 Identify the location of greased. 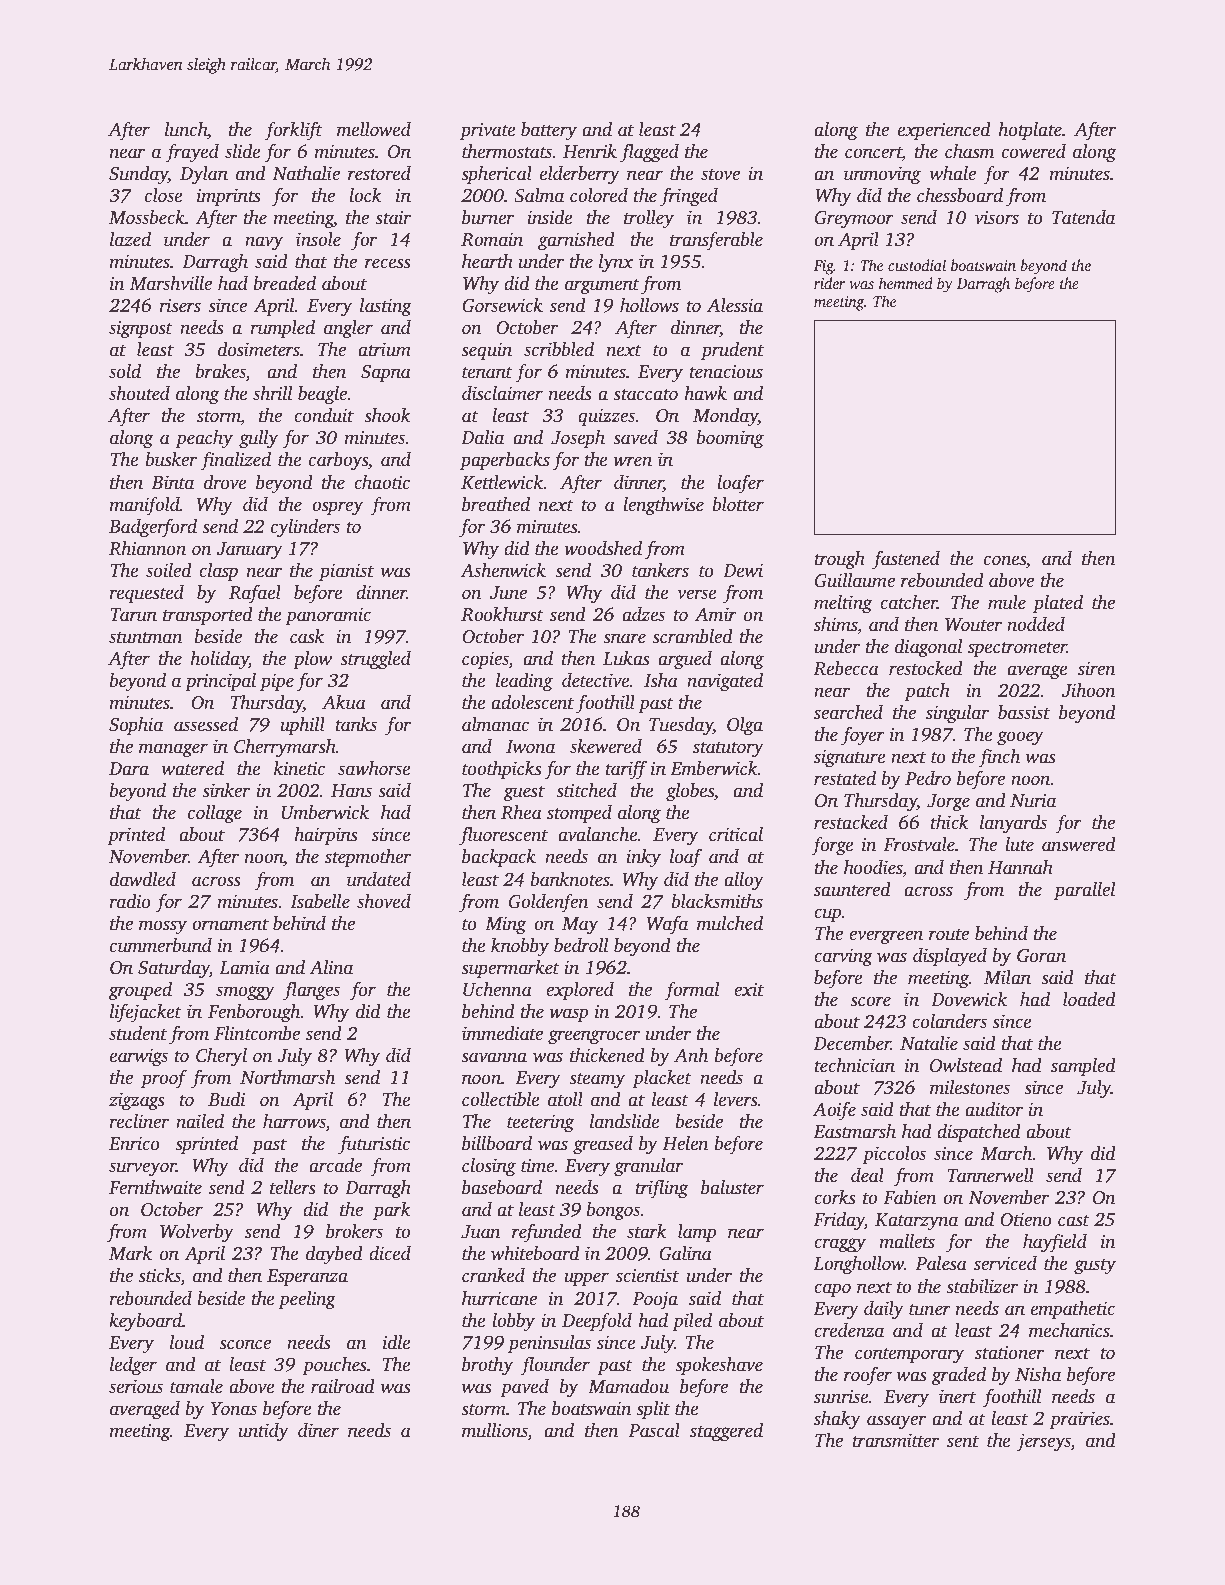
(603, 1145).
